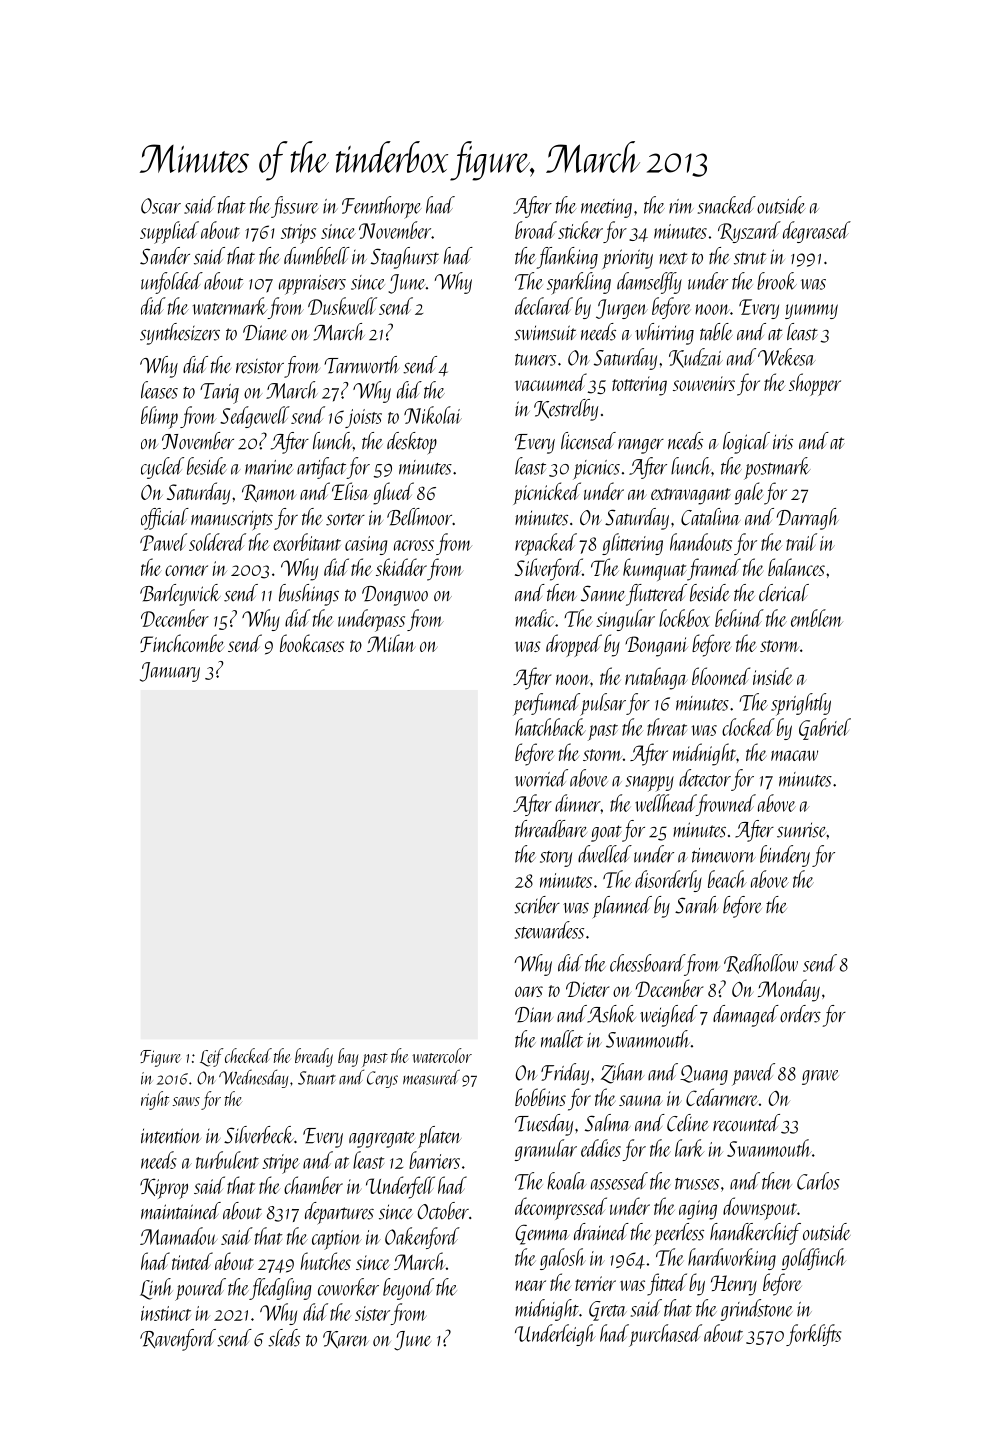 The image size is (993, 1438). I want to click on checked, so click(248, 1055).
